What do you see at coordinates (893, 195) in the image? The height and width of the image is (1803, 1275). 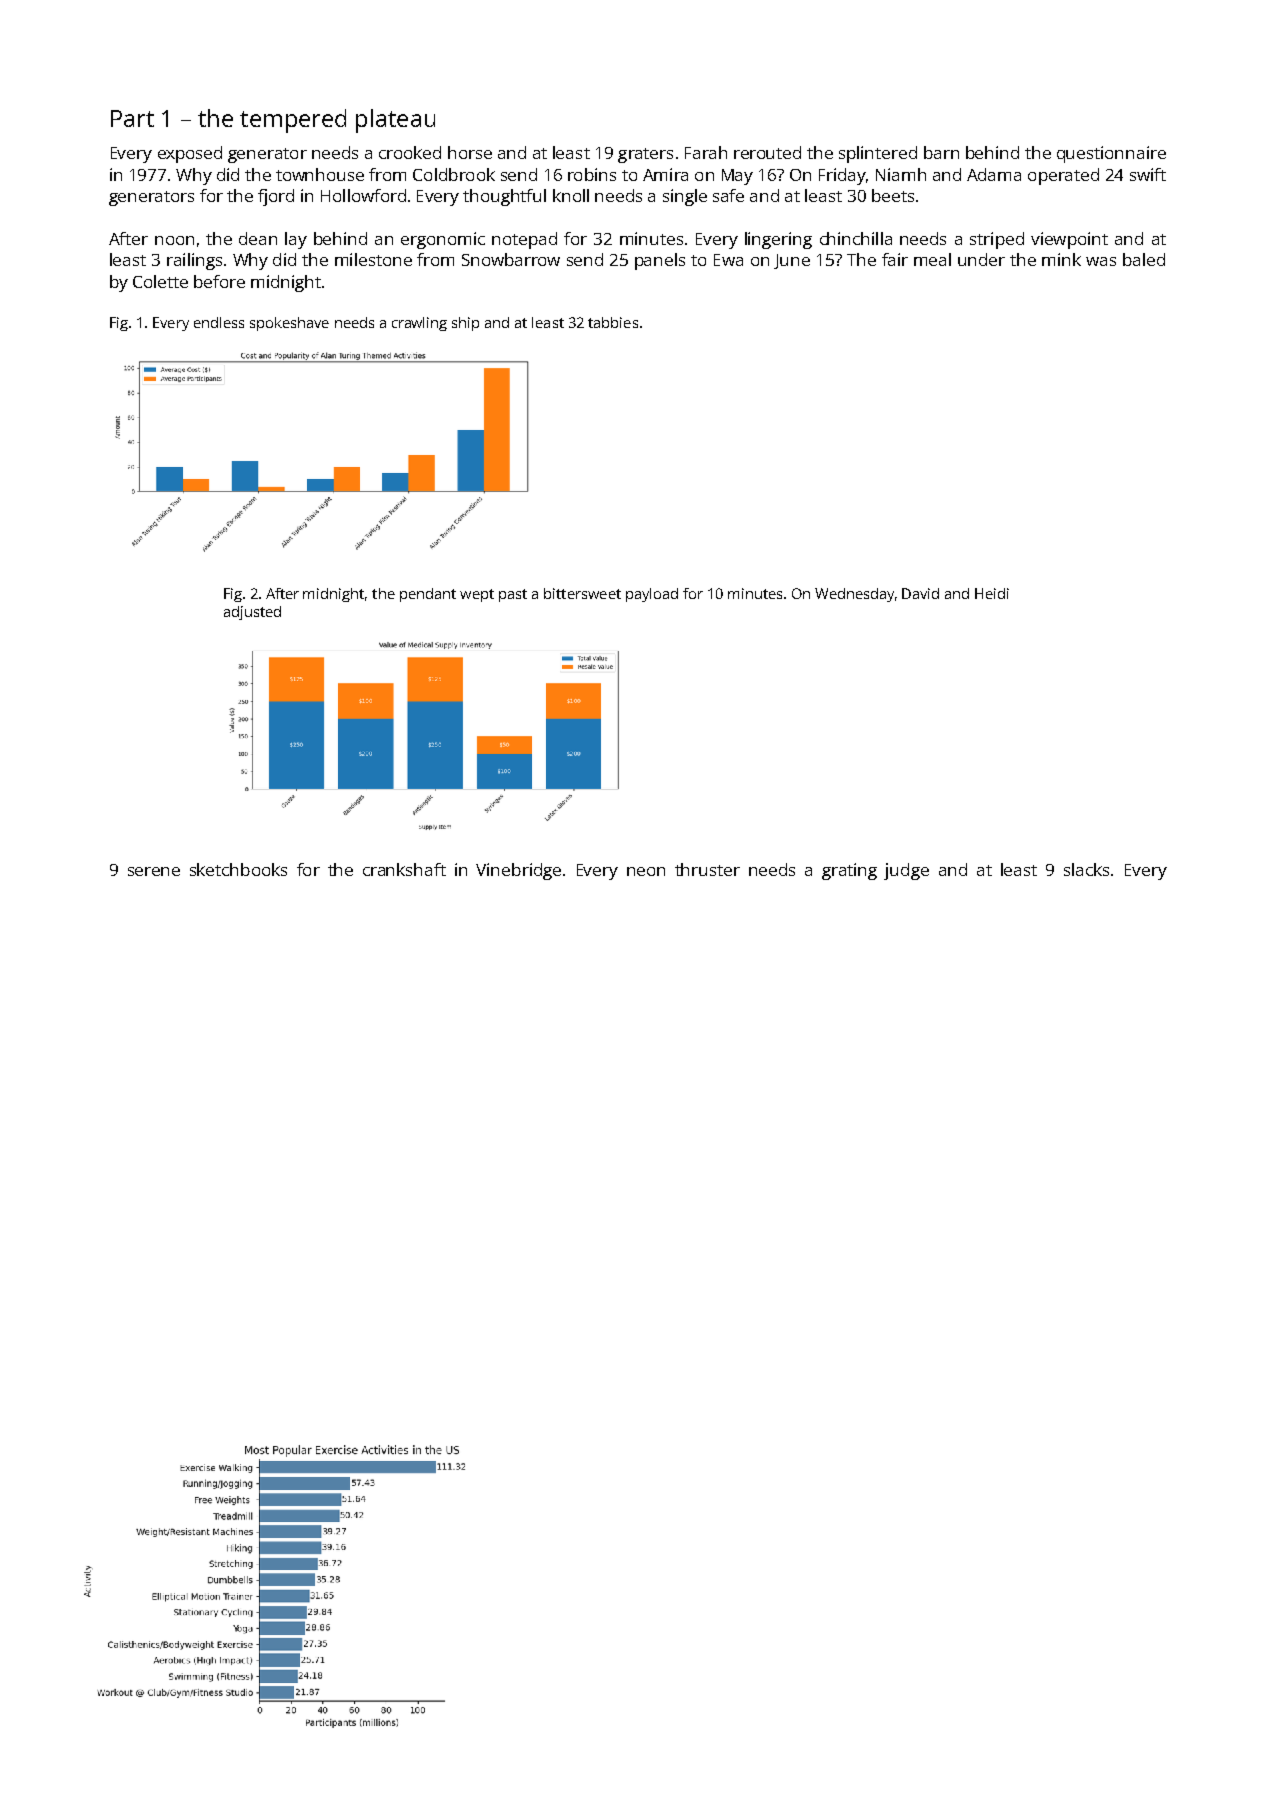 I see `beets` at bounding box center [893, 195].
